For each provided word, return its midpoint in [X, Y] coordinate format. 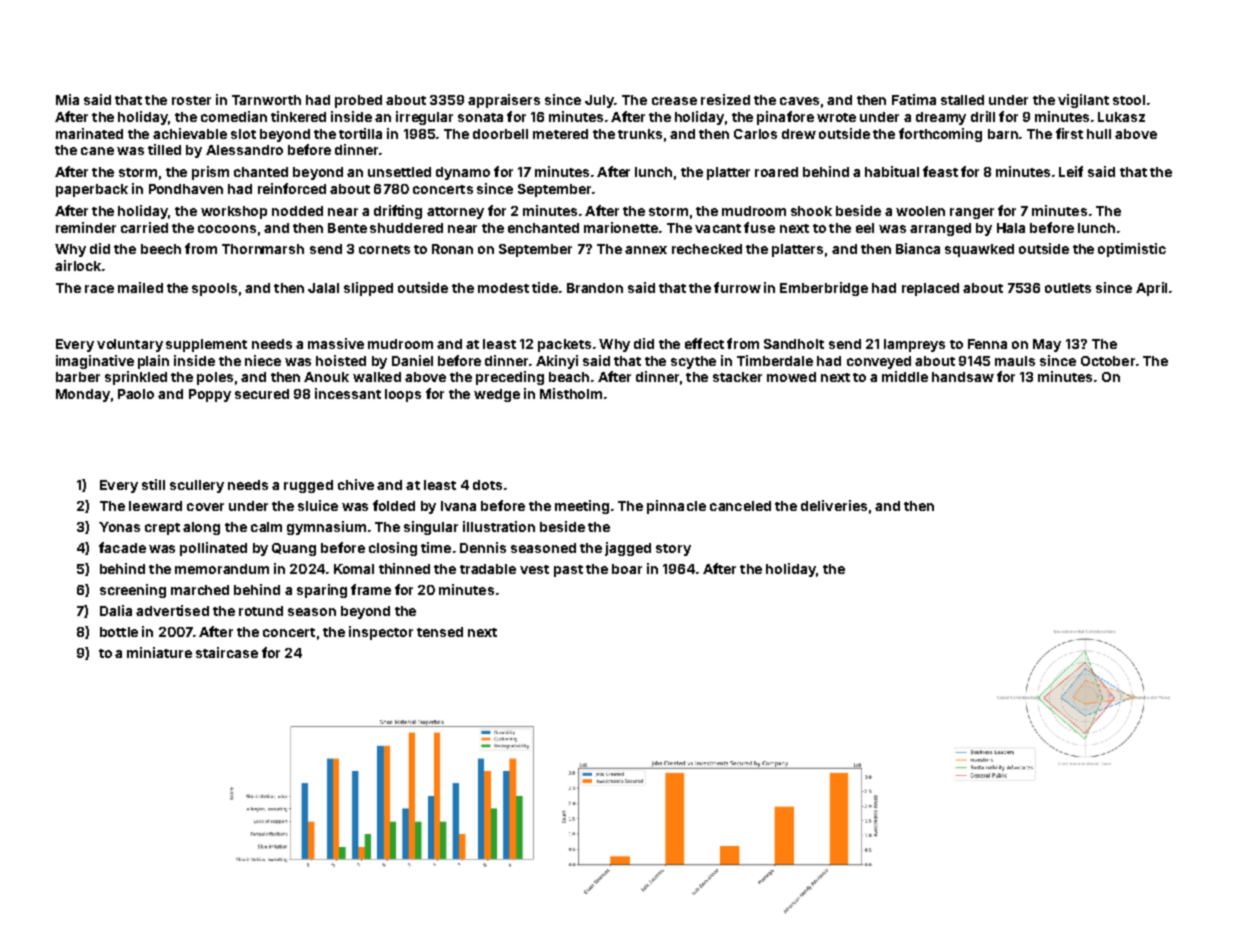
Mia [67, 99]
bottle [119, 632]
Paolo [136, 394]
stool [1129, 100]
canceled [740, 506]
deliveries [834, 505]
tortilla [360, 133]
